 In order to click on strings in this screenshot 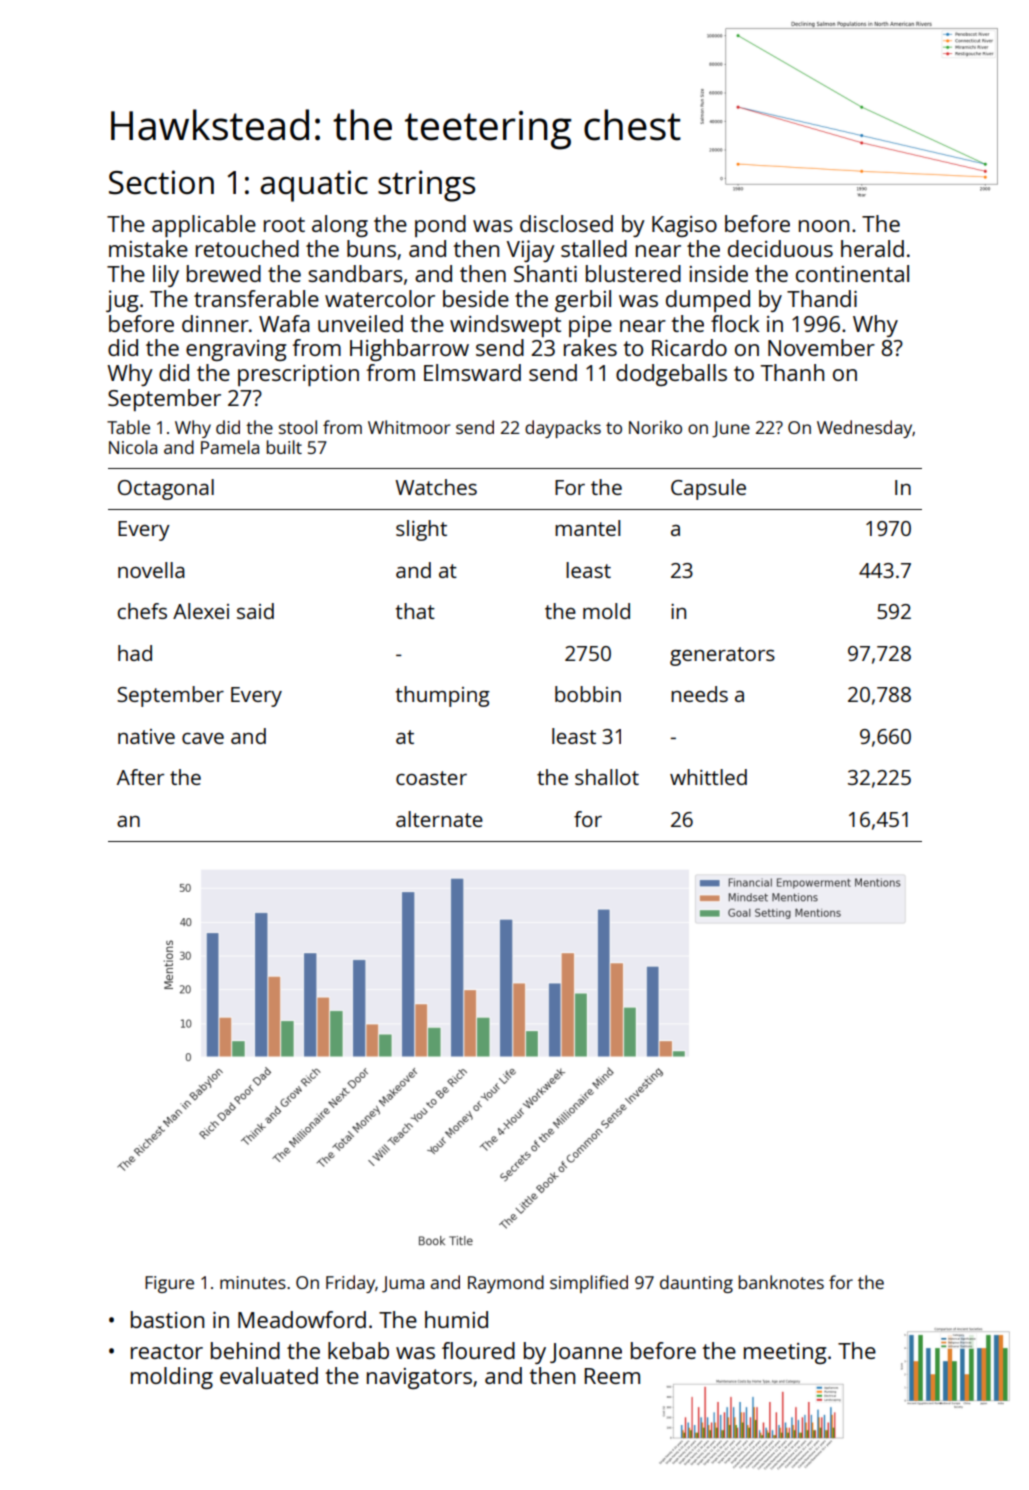, I will do `click(426, 186)`.
